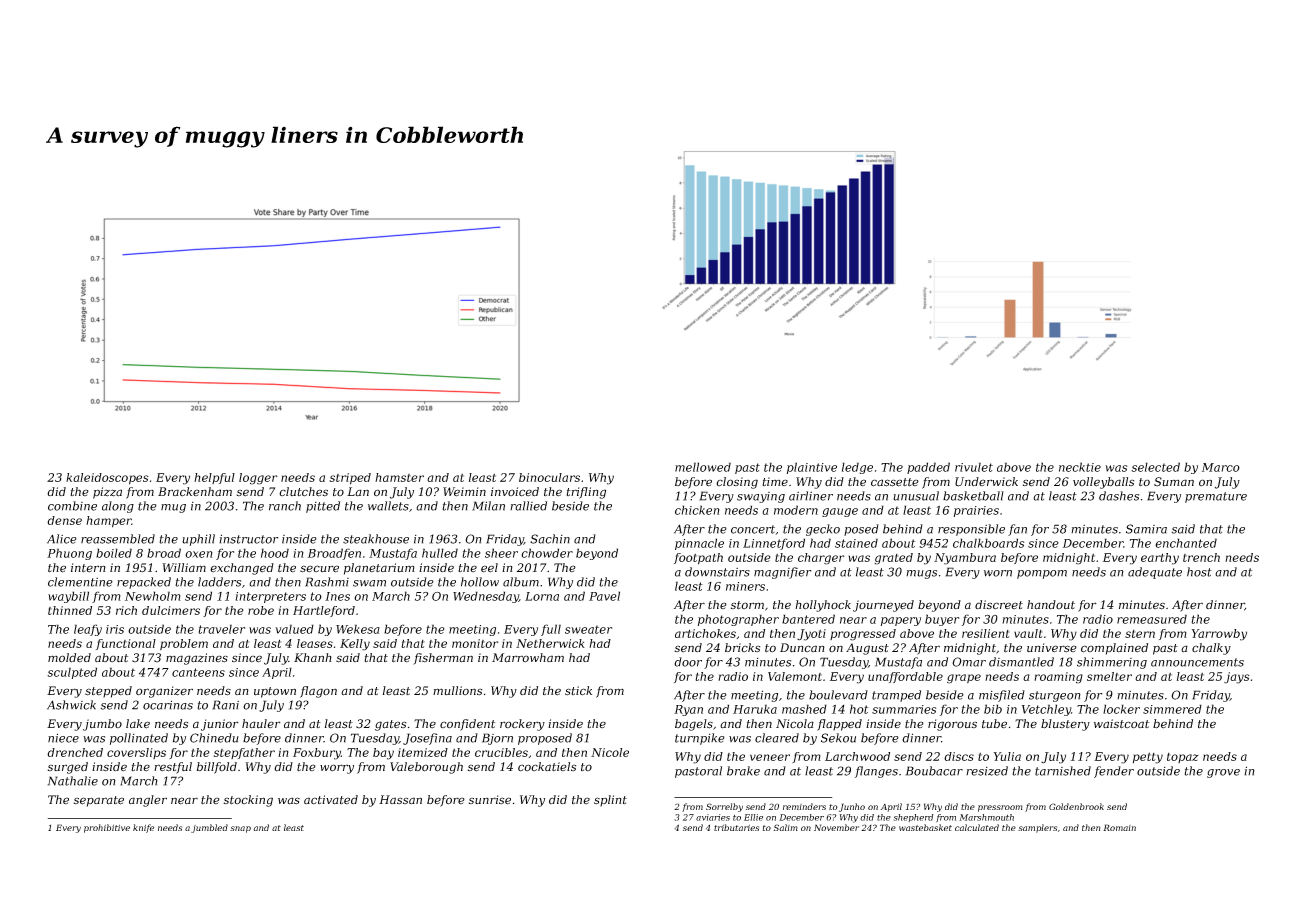  Describe the element at coordinates (745, 586) in the screenshot. I see `miners` at that location.
